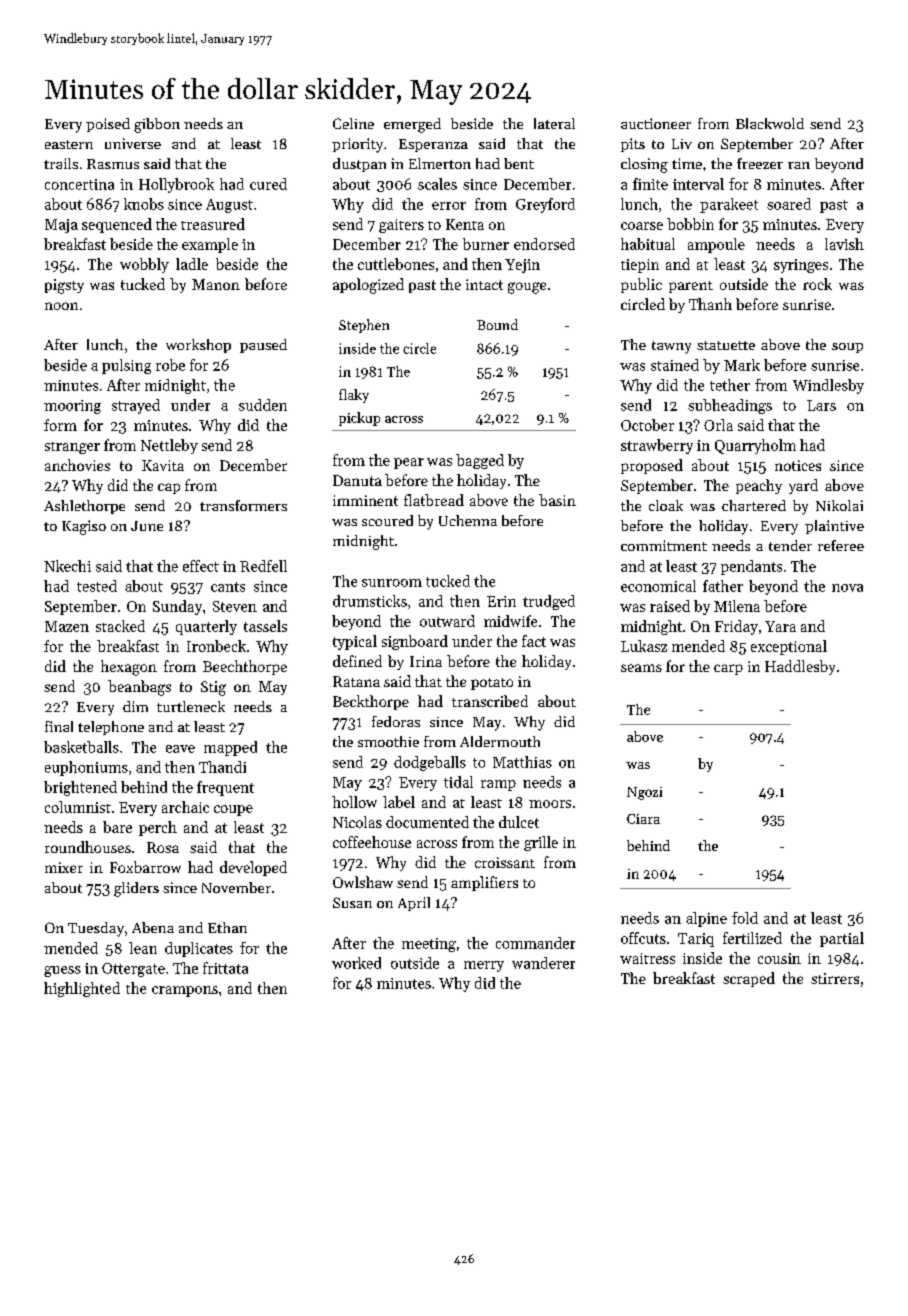  I want to click on auctioneer, so click(656, 123).
